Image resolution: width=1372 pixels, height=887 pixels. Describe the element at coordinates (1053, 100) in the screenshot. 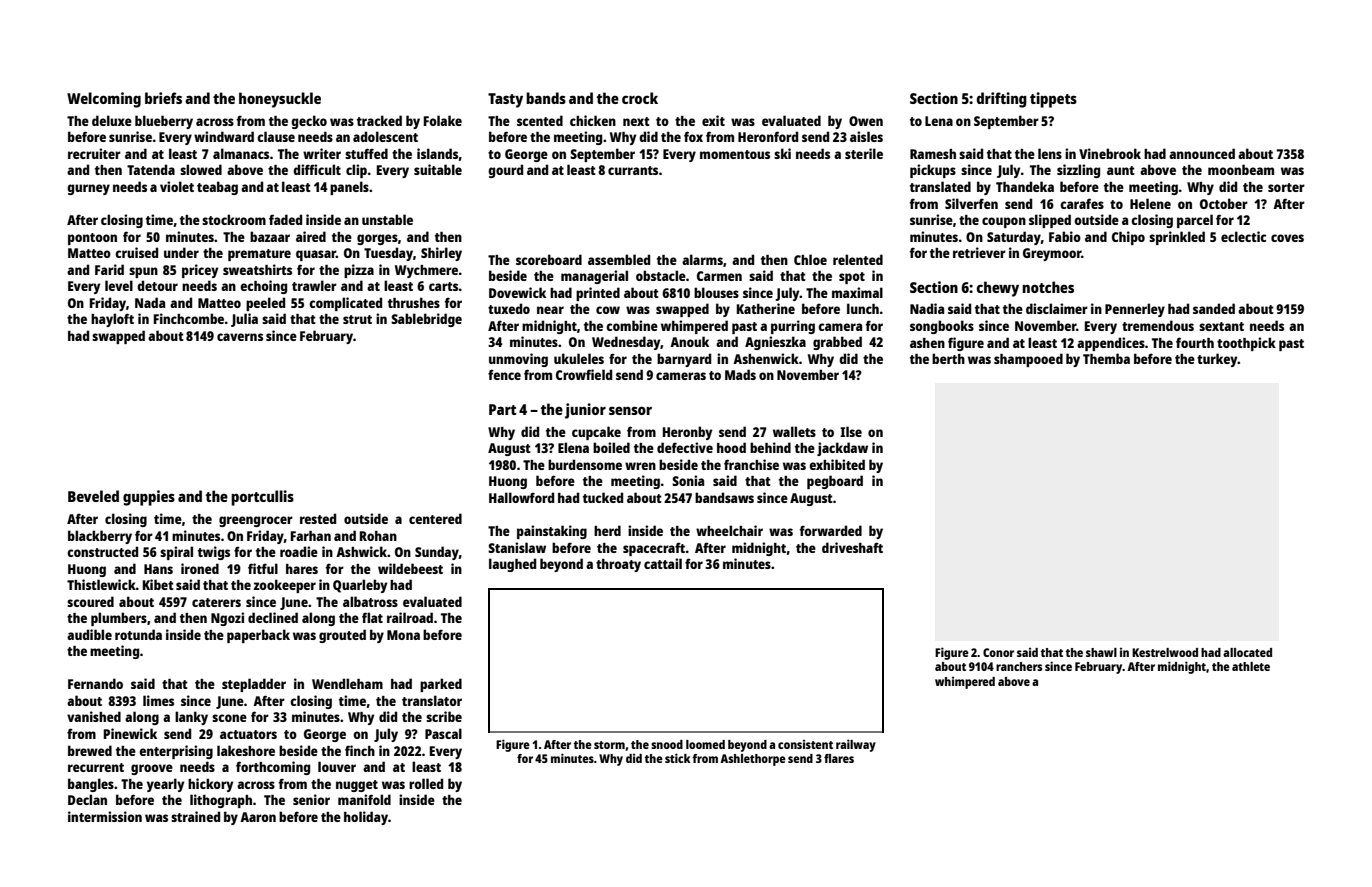

I see `tippets` at that location.
